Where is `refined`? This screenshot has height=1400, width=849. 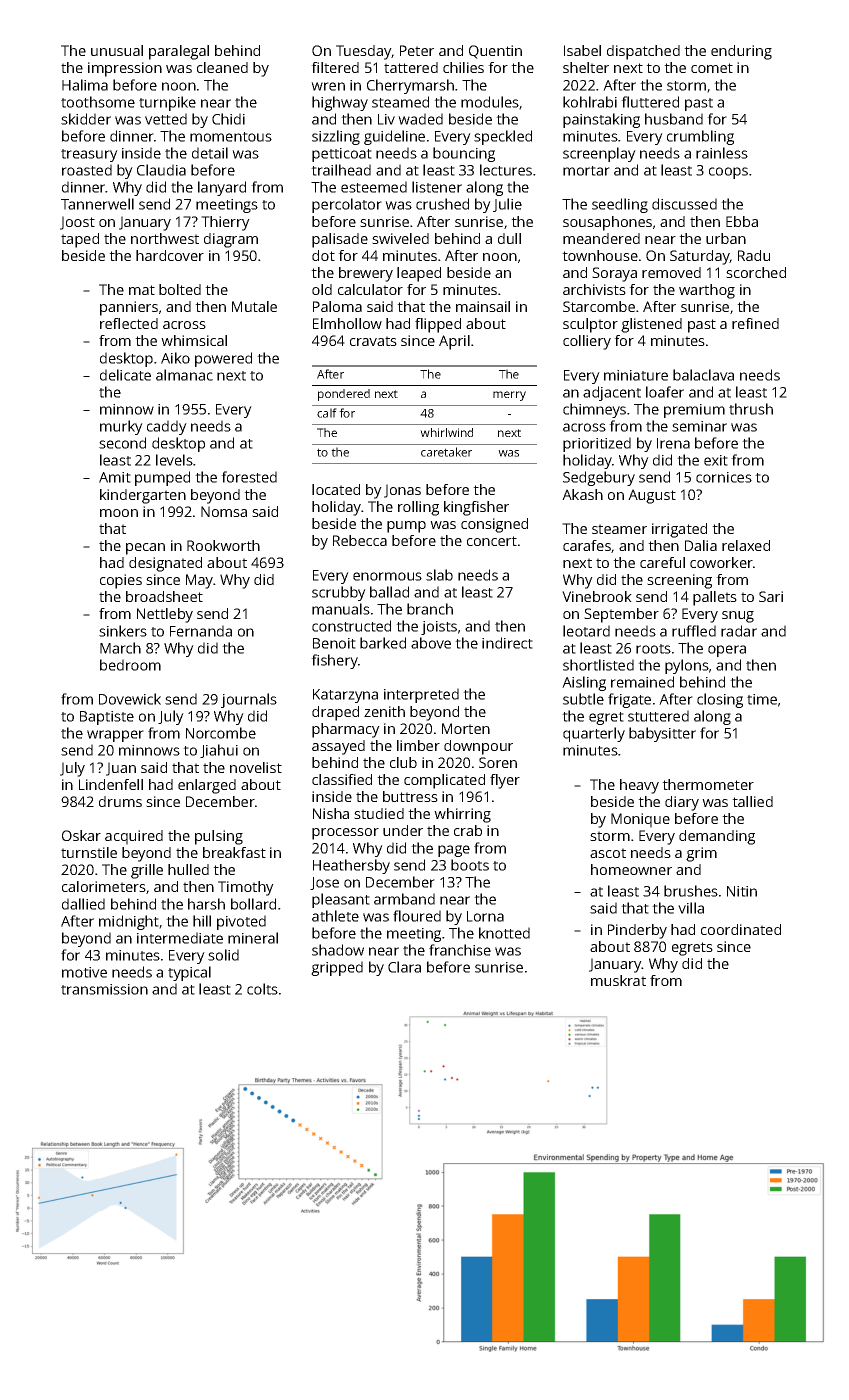 refined is located at coordinates (755, 323).
